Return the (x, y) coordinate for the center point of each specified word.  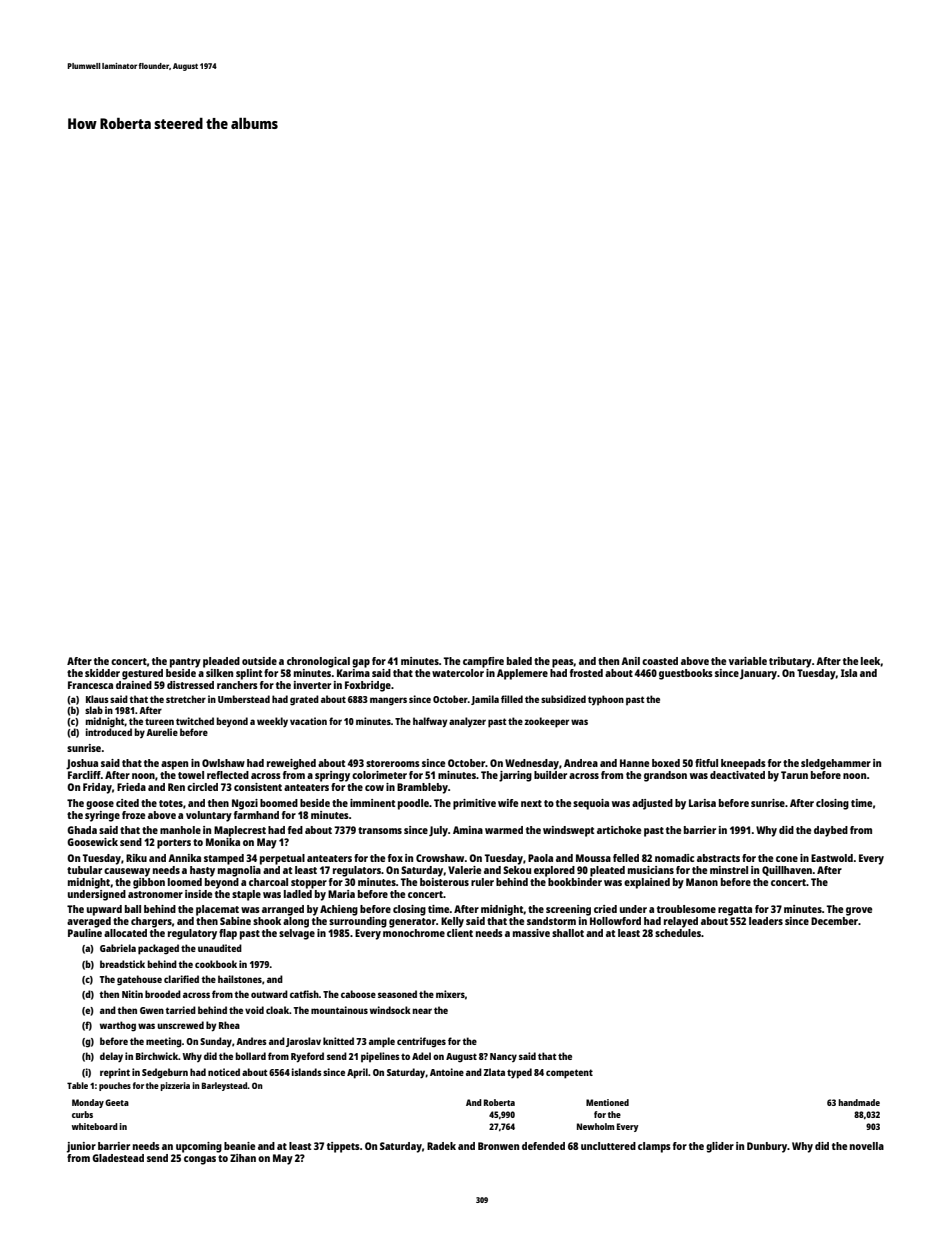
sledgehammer (836, 764)
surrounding (358, 922)
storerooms (393, 763)
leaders (766, 921)
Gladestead (118, 1158)
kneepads (743, 764)
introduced (109, 732)
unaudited (220, 948)
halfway (430, 722)
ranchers (237, 685)
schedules (678, 933)
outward (269, 994)
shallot (568, 933)
